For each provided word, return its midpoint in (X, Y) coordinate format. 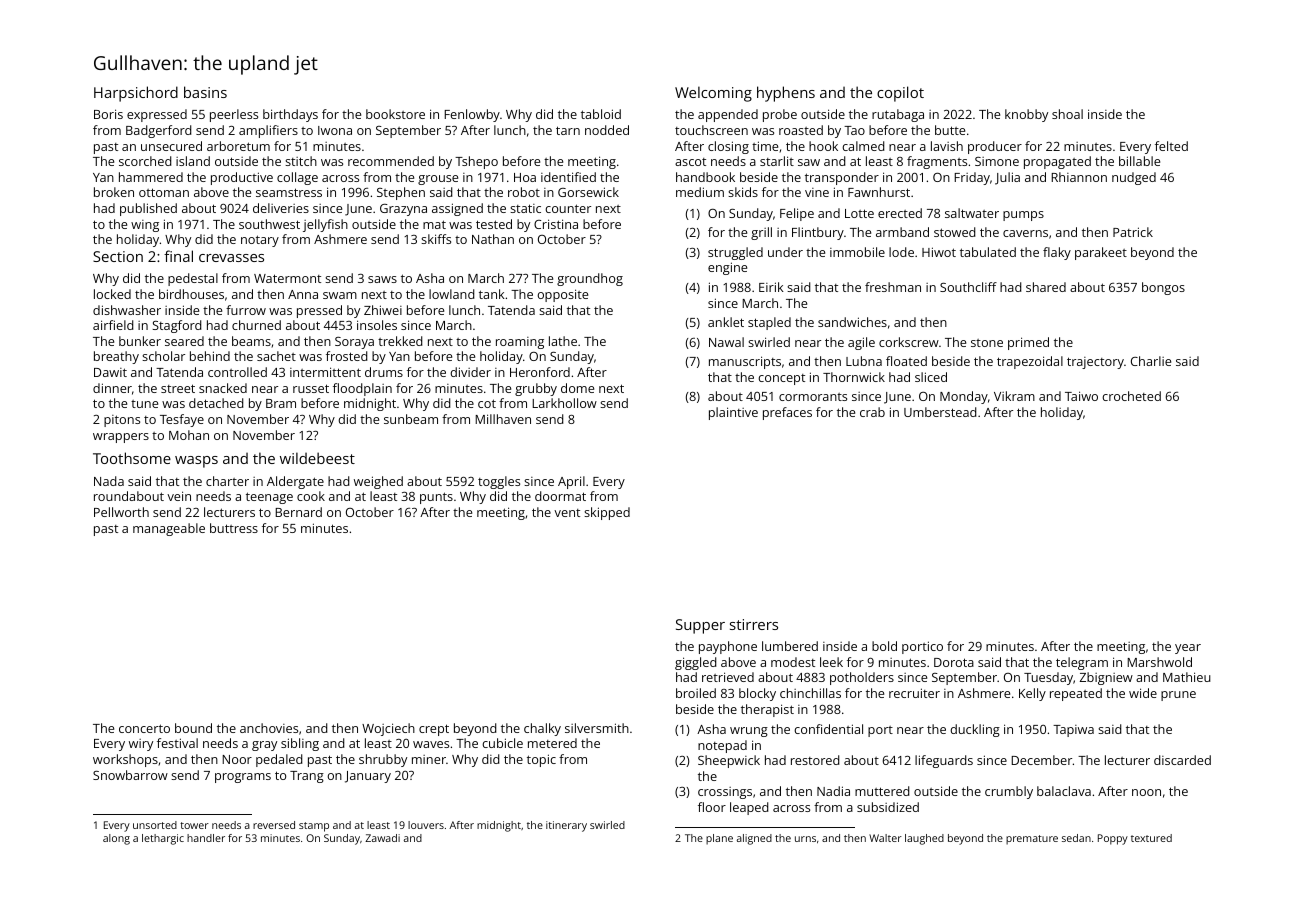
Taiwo (1081, 396)
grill (761, 233)
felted (1171, 146)
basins (205, 92)
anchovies (269, 728)
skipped (607, 513)
